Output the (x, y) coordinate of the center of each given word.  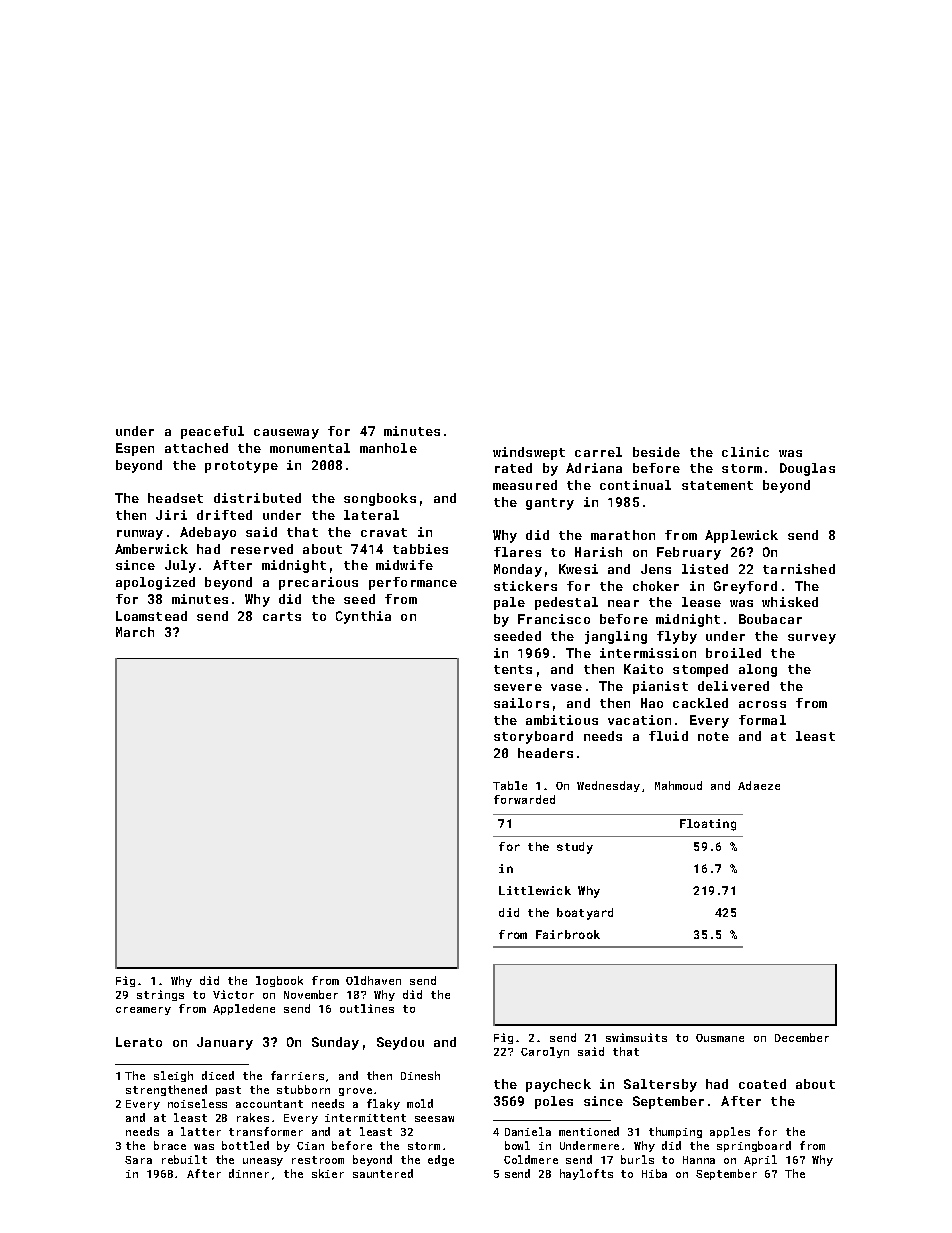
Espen (135, 449)
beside (656, 452)
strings (160, 995)
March (135, 632)
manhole (388, 448)
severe (518, 687)
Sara (138, 1160)
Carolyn (545, 1052)
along (758, 670)
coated (762, 1084)
